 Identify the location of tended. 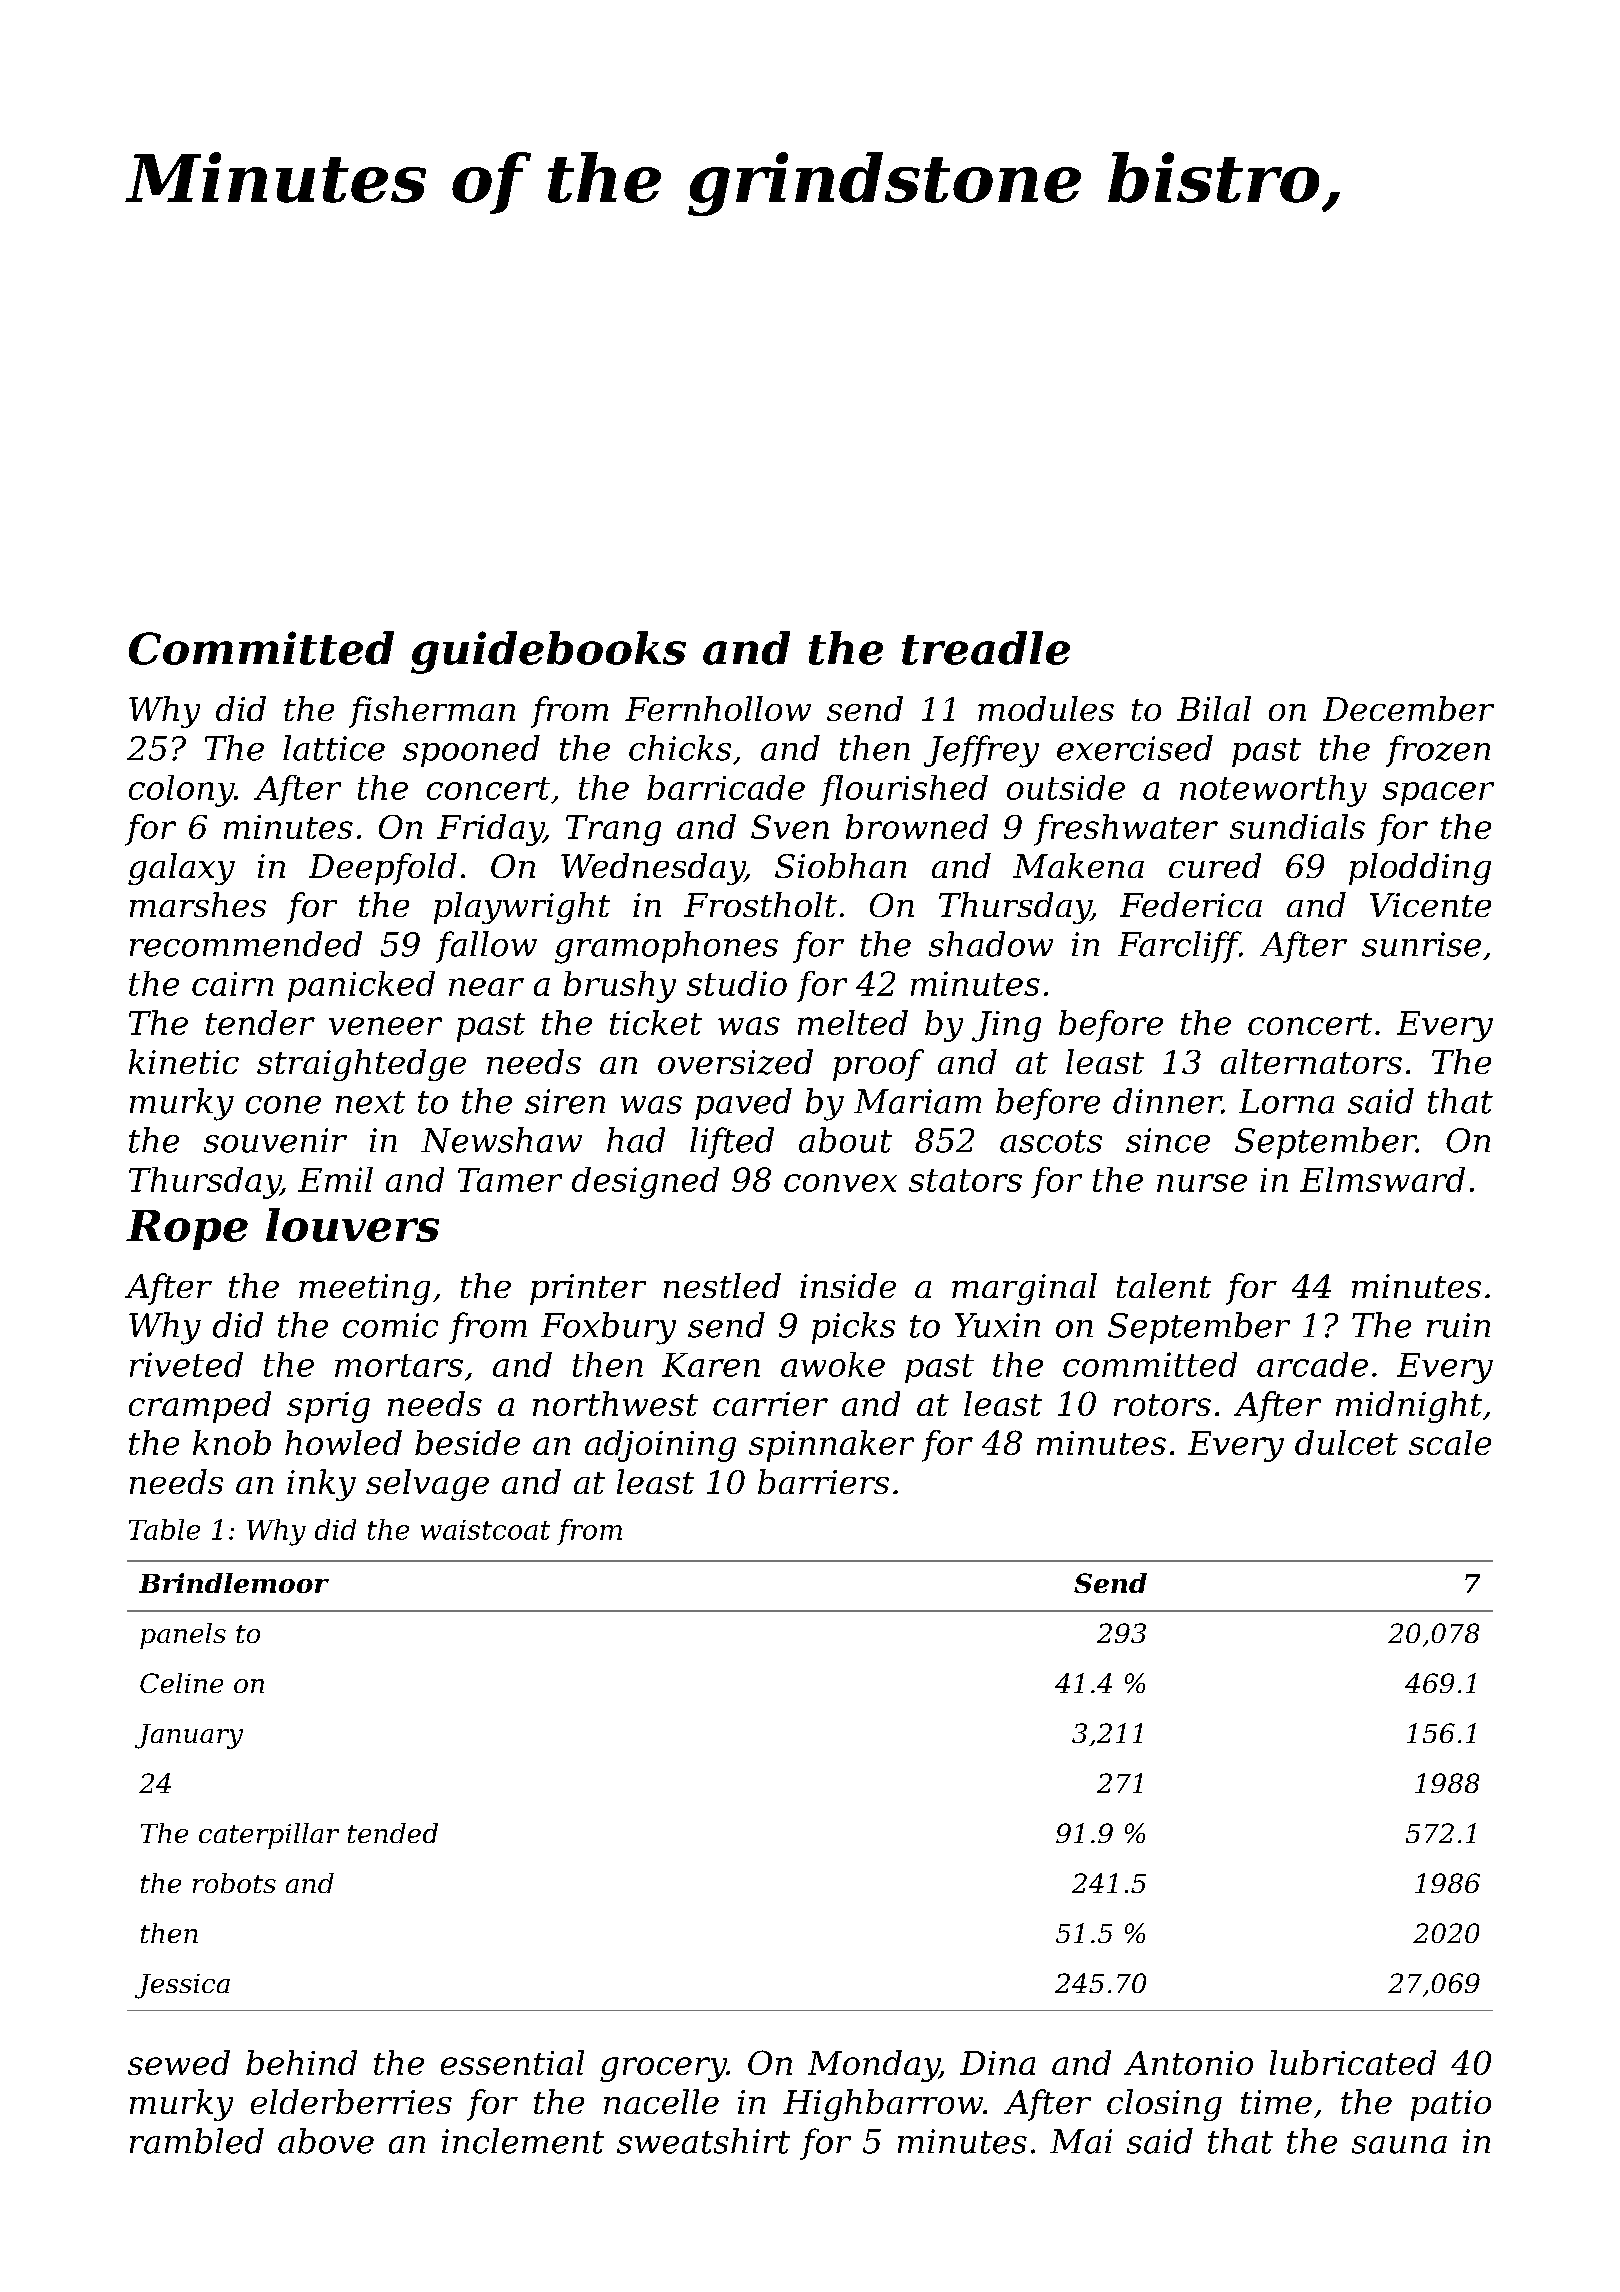
(393, 1833).
